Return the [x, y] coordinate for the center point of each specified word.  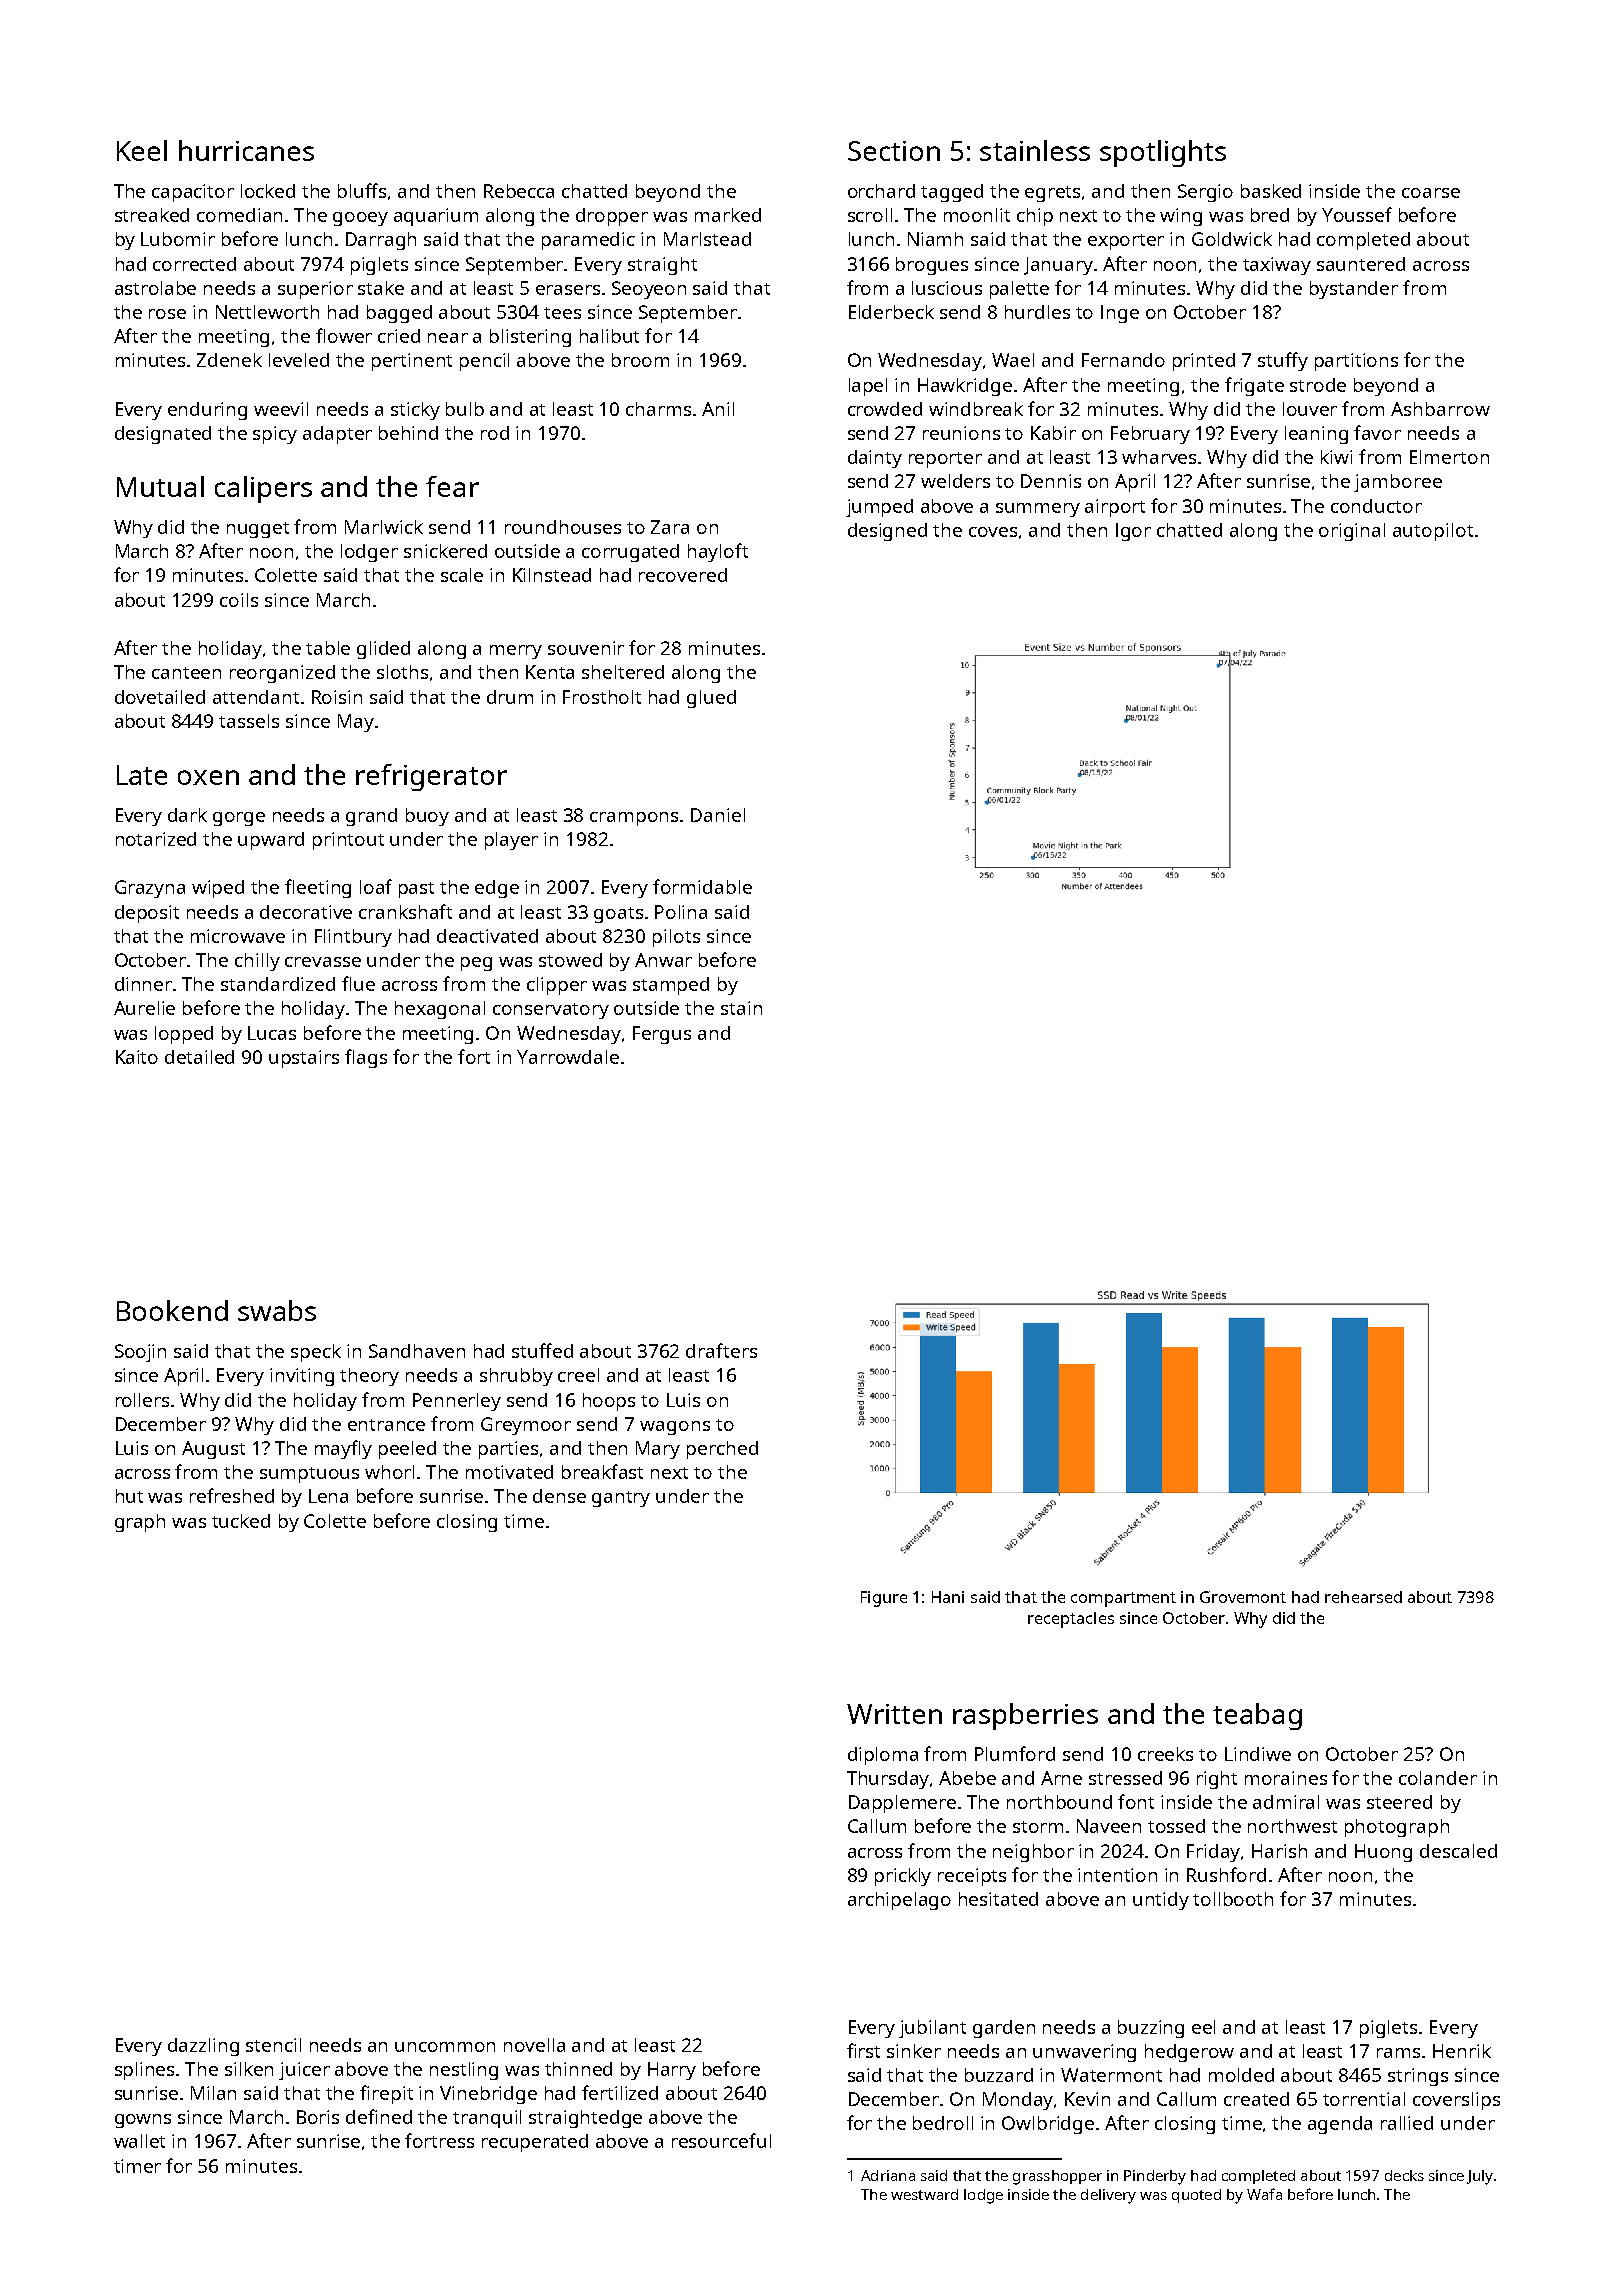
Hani [948, 1597]
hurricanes [246, 150]
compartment [1123, 1599]
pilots [676, 938]
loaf [376, 886]
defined [379, 2116]
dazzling [203, 2047]
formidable [702, 886]
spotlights [1163, 153]
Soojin [140, 1353]
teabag [1257, 1716]
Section [894, 151]
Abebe [967, 1778]
